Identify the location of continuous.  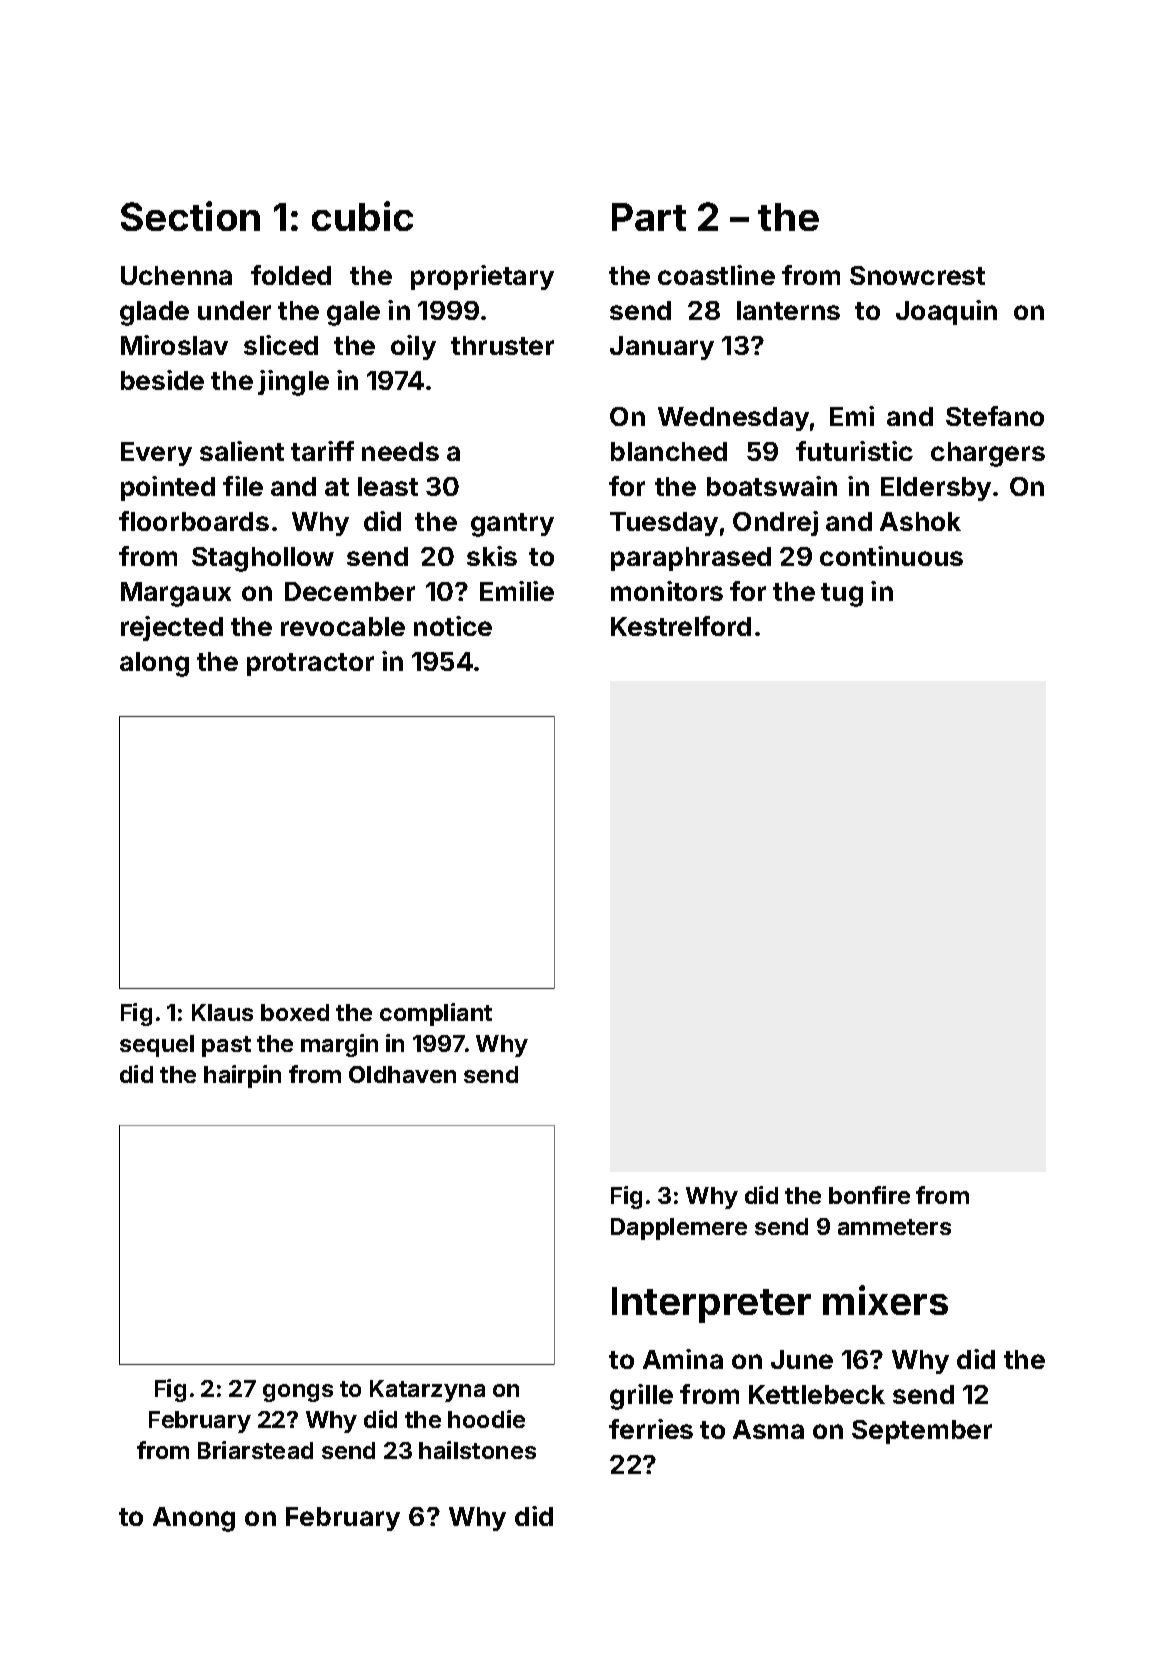
(891, 556).
